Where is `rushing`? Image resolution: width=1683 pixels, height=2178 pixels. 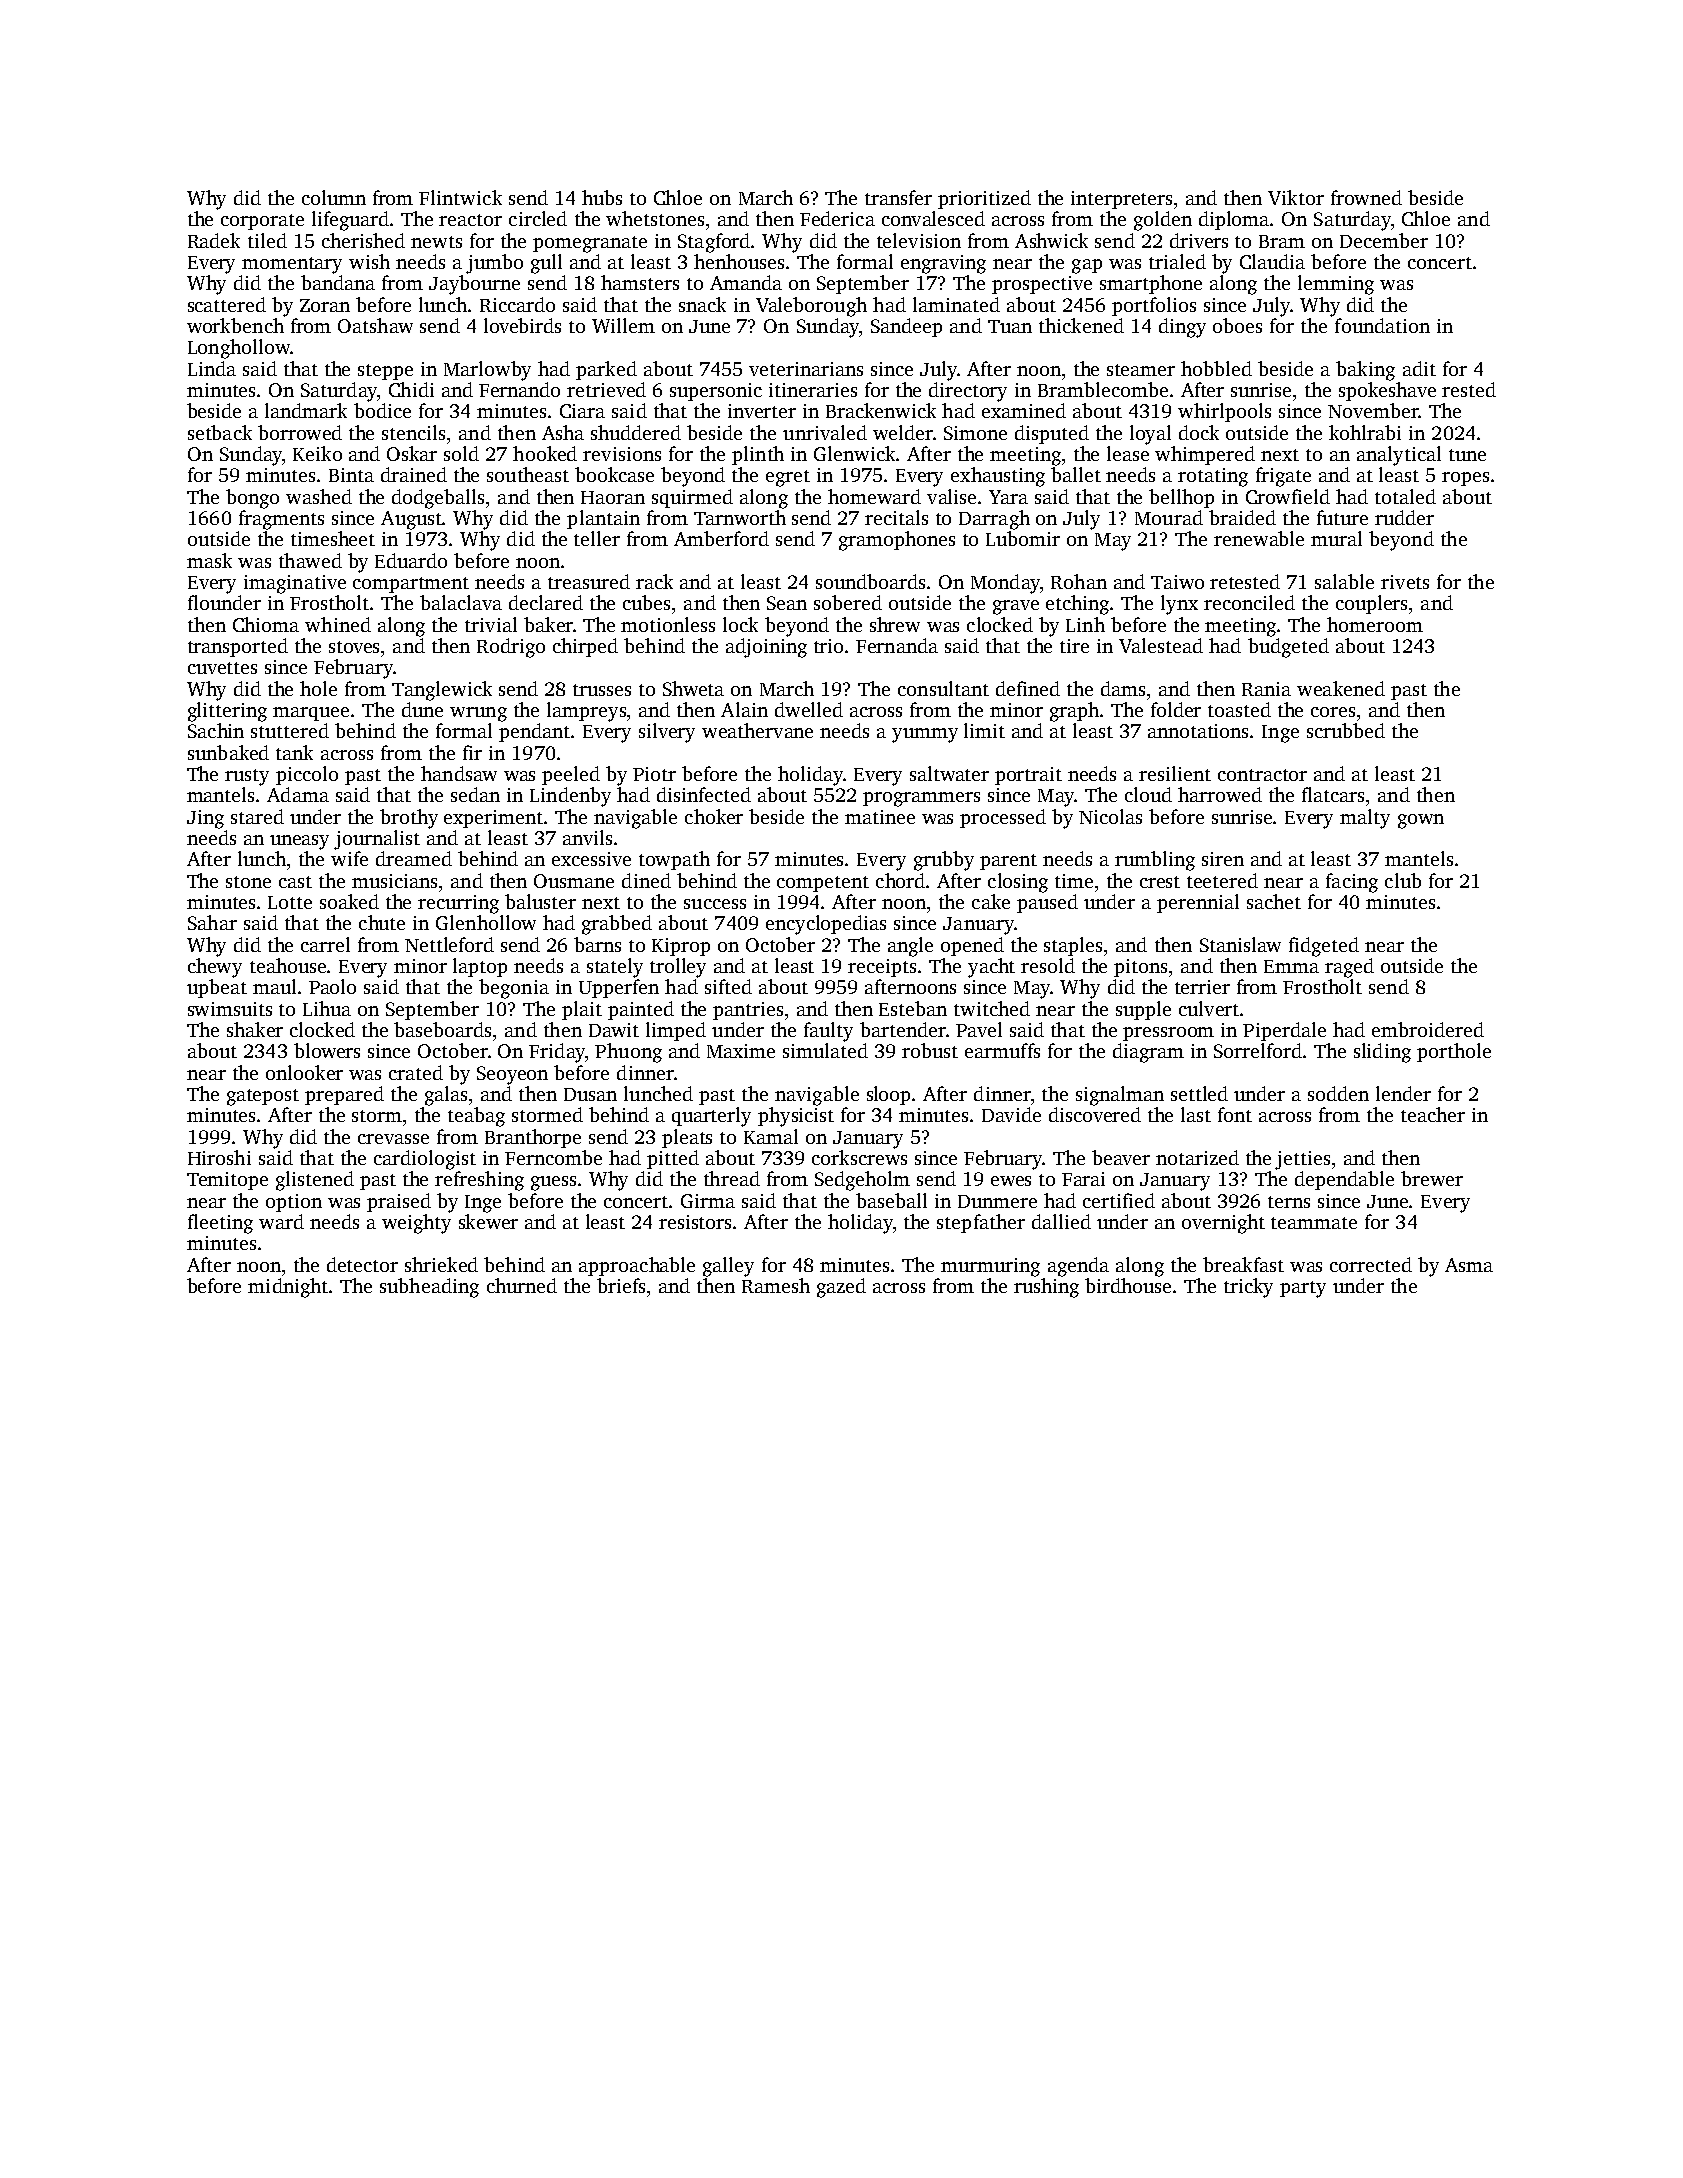
rushing is located at coordinates (1046, 1288).
